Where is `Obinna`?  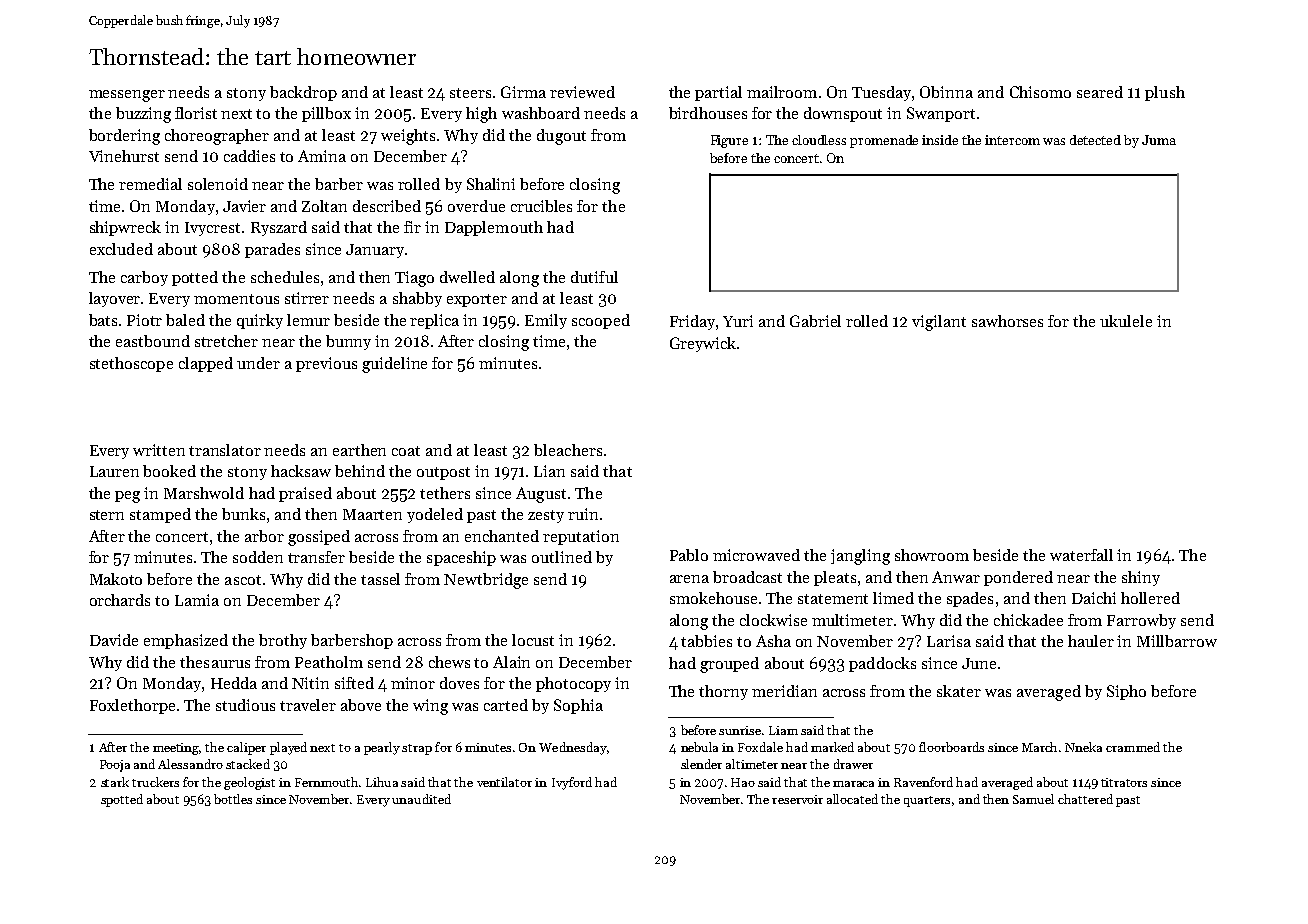
Obinna is located at coordinates (946, 92).
